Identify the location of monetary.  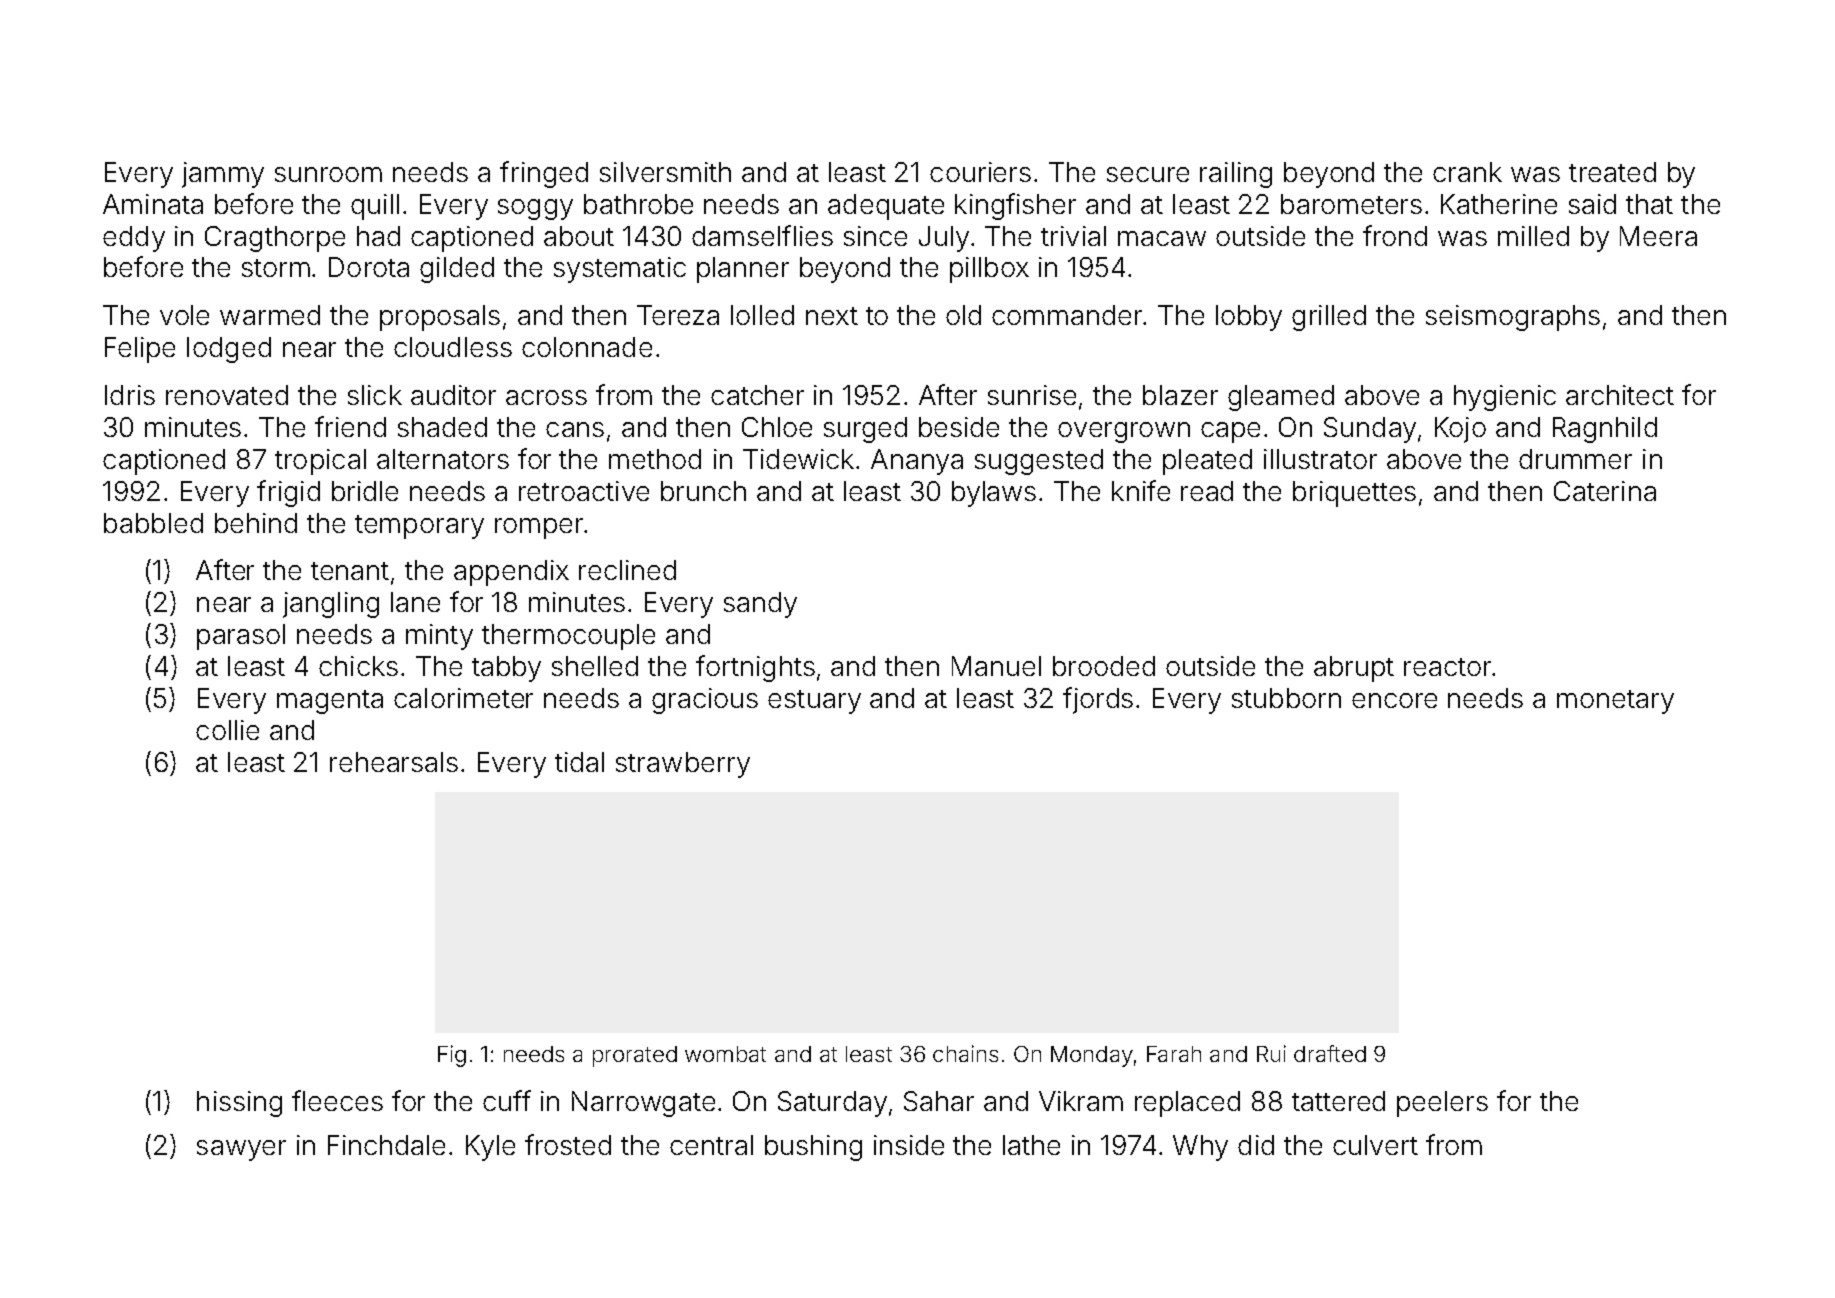
(1615, 702).
